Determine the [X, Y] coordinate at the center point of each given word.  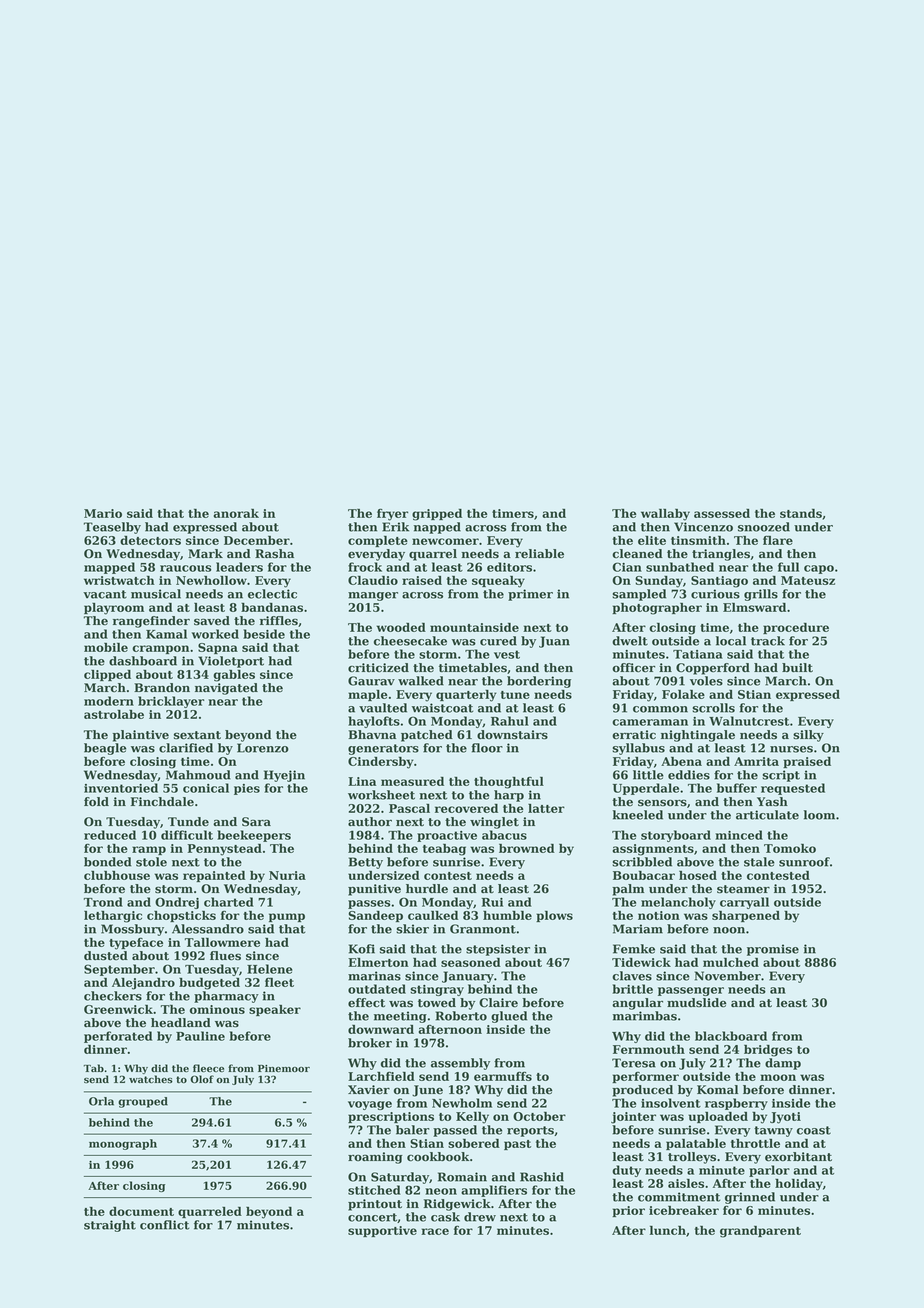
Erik [395, 527]
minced [739, 835]
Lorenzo [263, 748]
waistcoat [442, 708]
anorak [236, 513]
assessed [722, 513]
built [797, 667]
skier [412, 929]
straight [110, 1226]
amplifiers [494, 1191]
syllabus [638, 749]
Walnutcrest [749, 721]
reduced [110, 835]
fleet [279, 982]
